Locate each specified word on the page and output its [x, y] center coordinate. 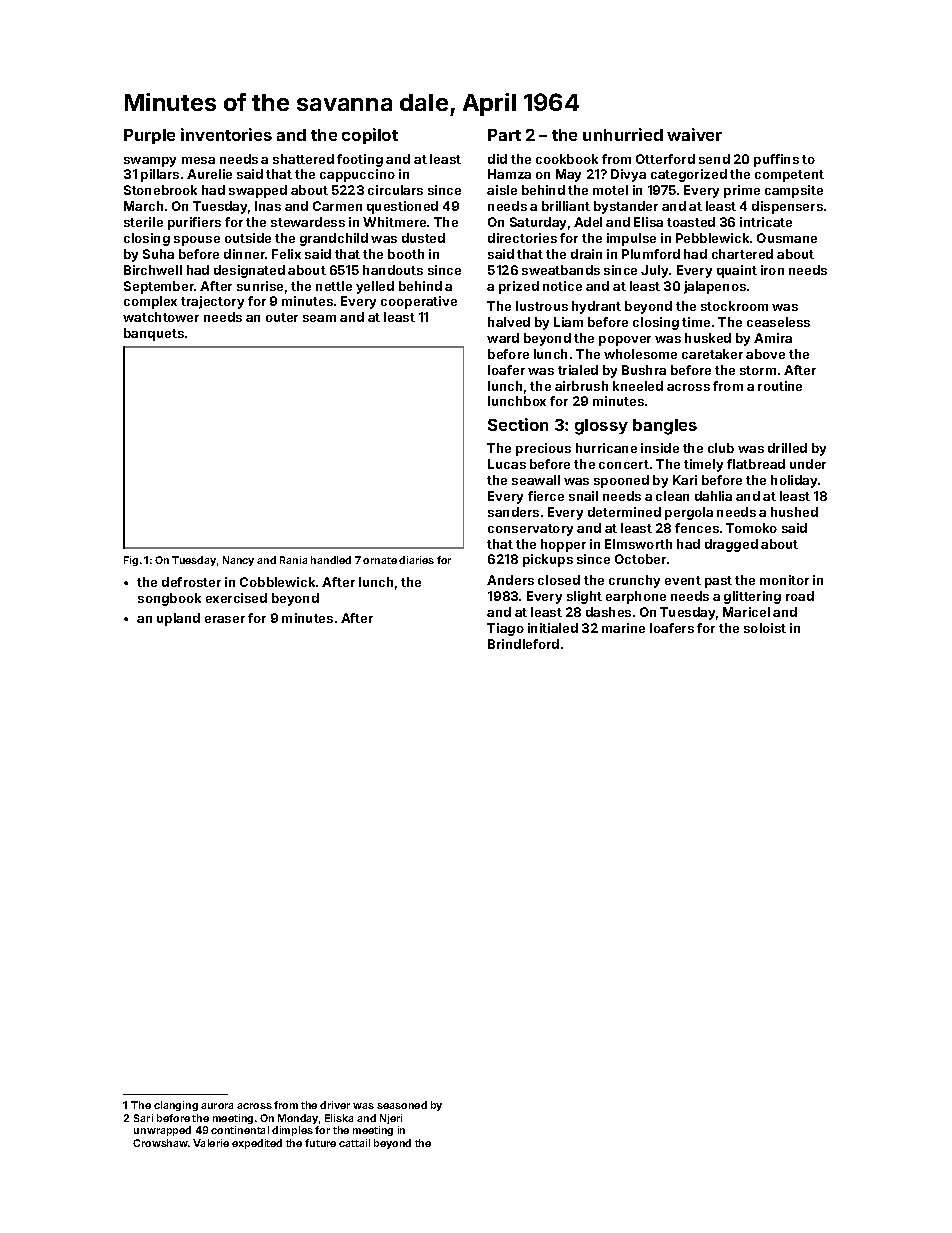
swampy [150, 162]
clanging [176, 1106]
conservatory [530, 530]
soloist [765, 628]
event [683, 580]
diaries [416, 560]
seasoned [402, 1105]
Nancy [238, 561]
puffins [776, 160]
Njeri [391, 1119]
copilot [370, 136]
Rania [293, 560]
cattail [354, 1143]
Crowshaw [161, 1143]
